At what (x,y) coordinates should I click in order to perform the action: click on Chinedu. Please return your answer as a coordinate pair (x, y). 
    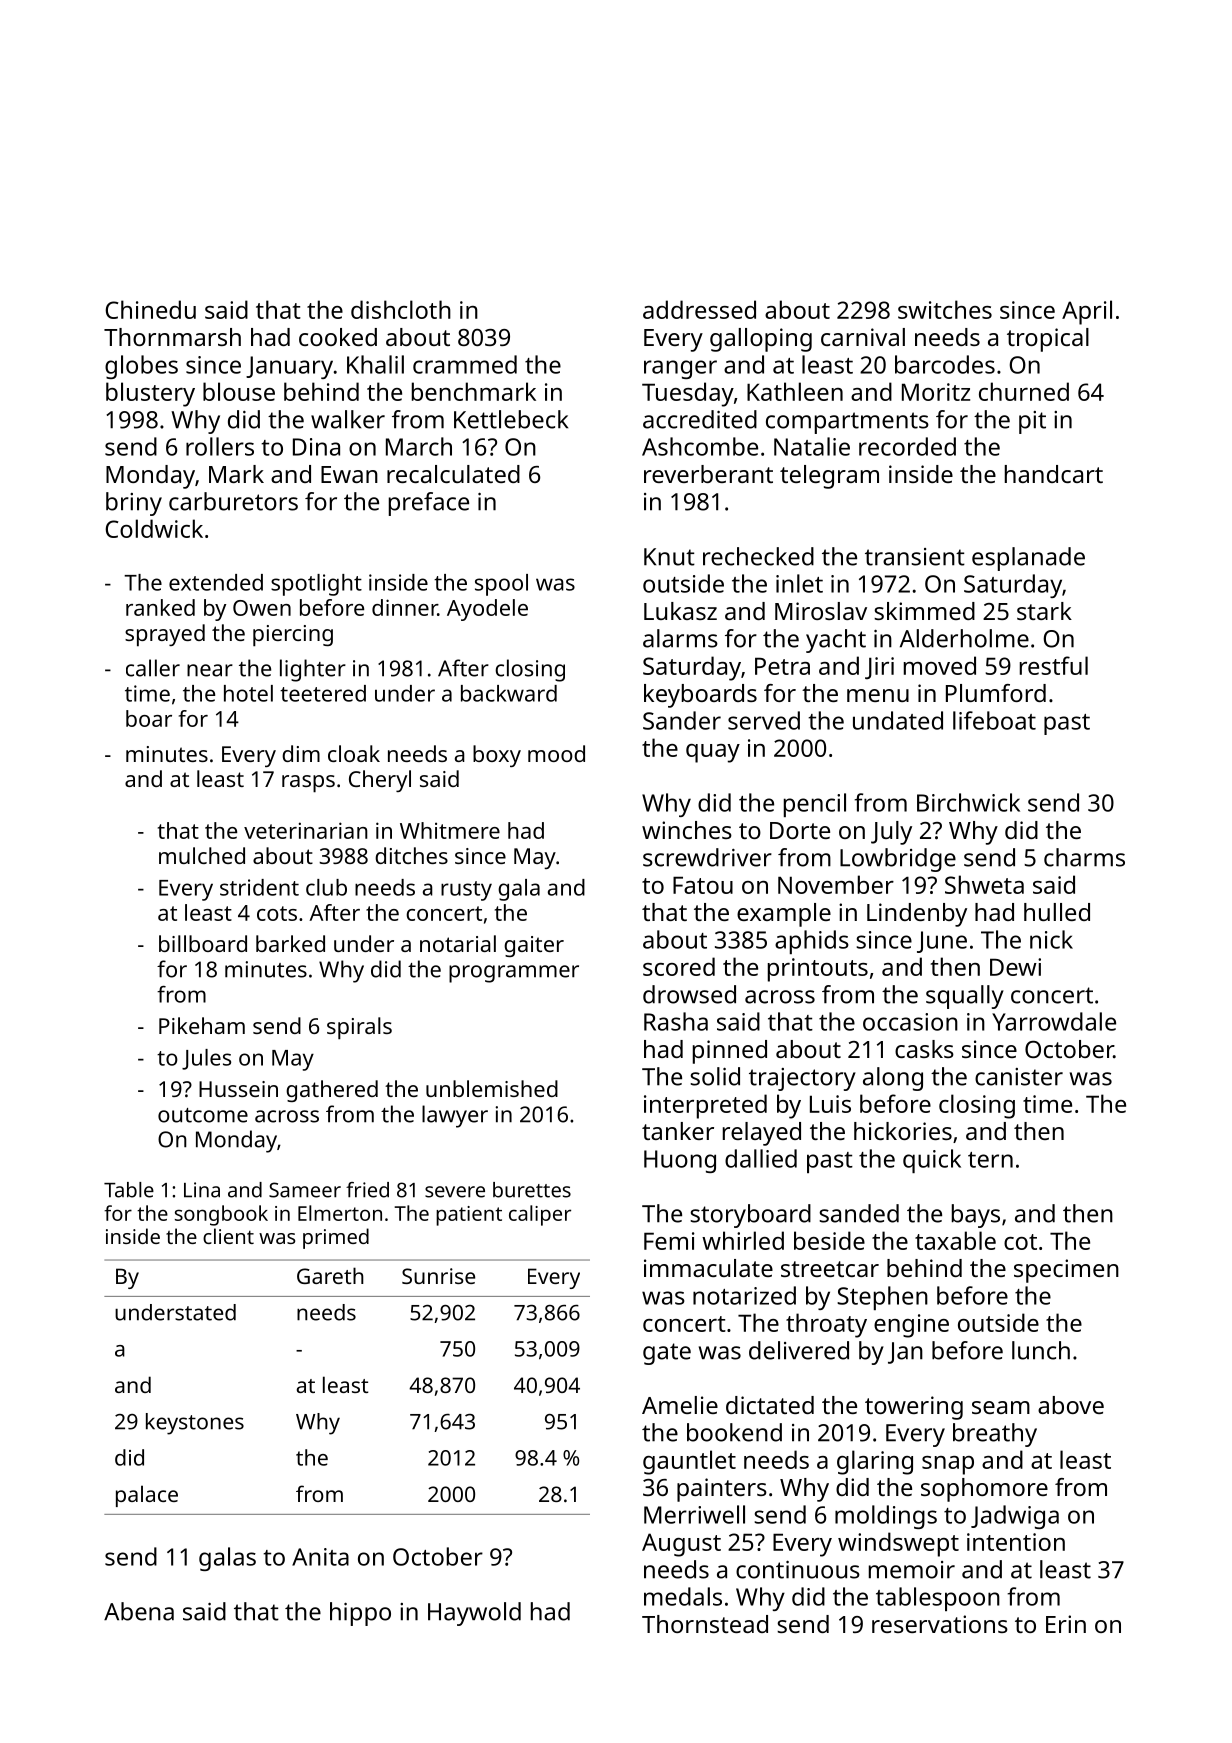
    Looking at the image, I should click on (150, 309).
